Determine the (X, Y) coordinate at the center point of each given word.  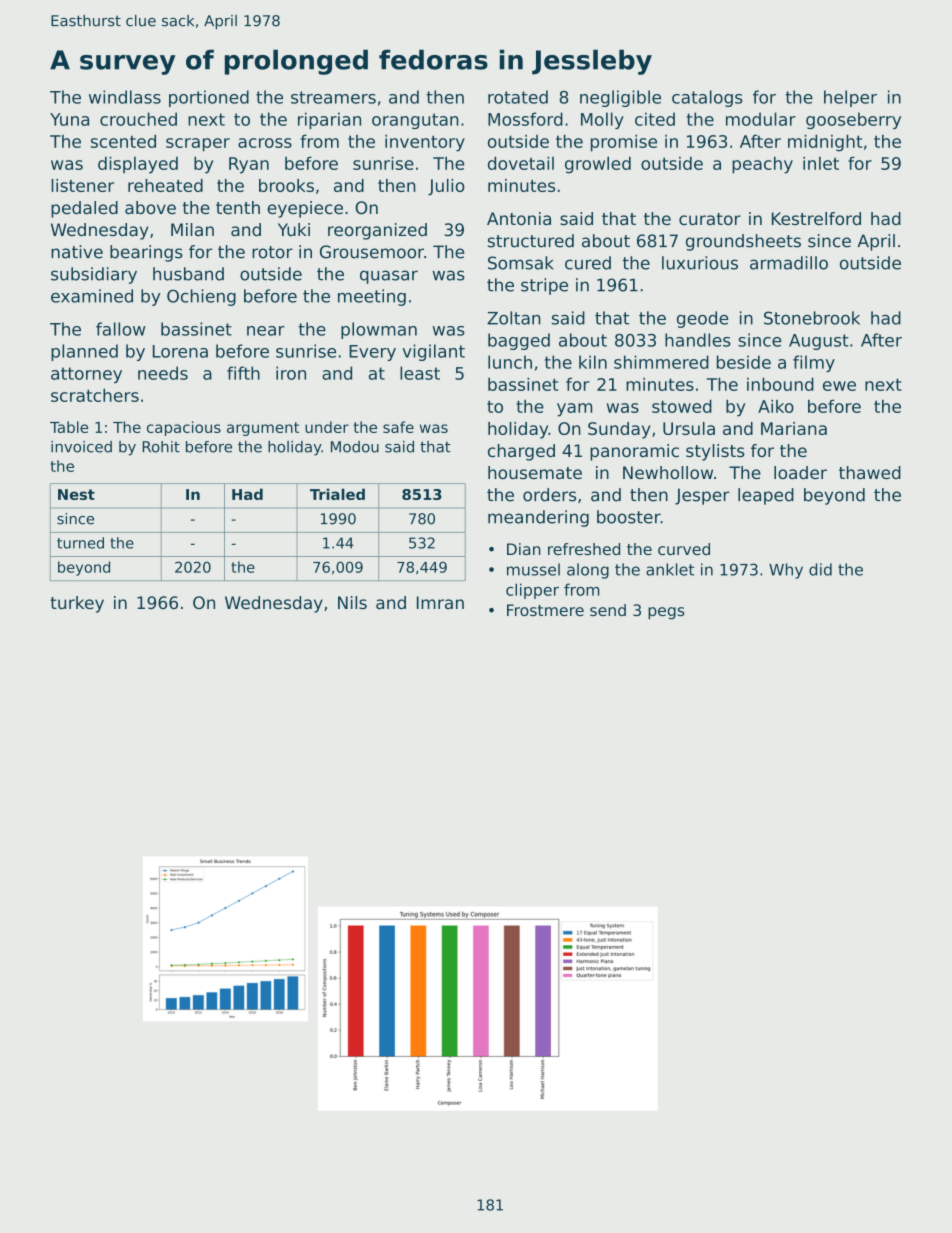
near (266, 331)
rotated (518, 97)
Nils (352, 602)
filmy (814, 363)
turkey (77, 604)
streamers (333, 97)
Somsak (521, 263)
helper (850, 98)
